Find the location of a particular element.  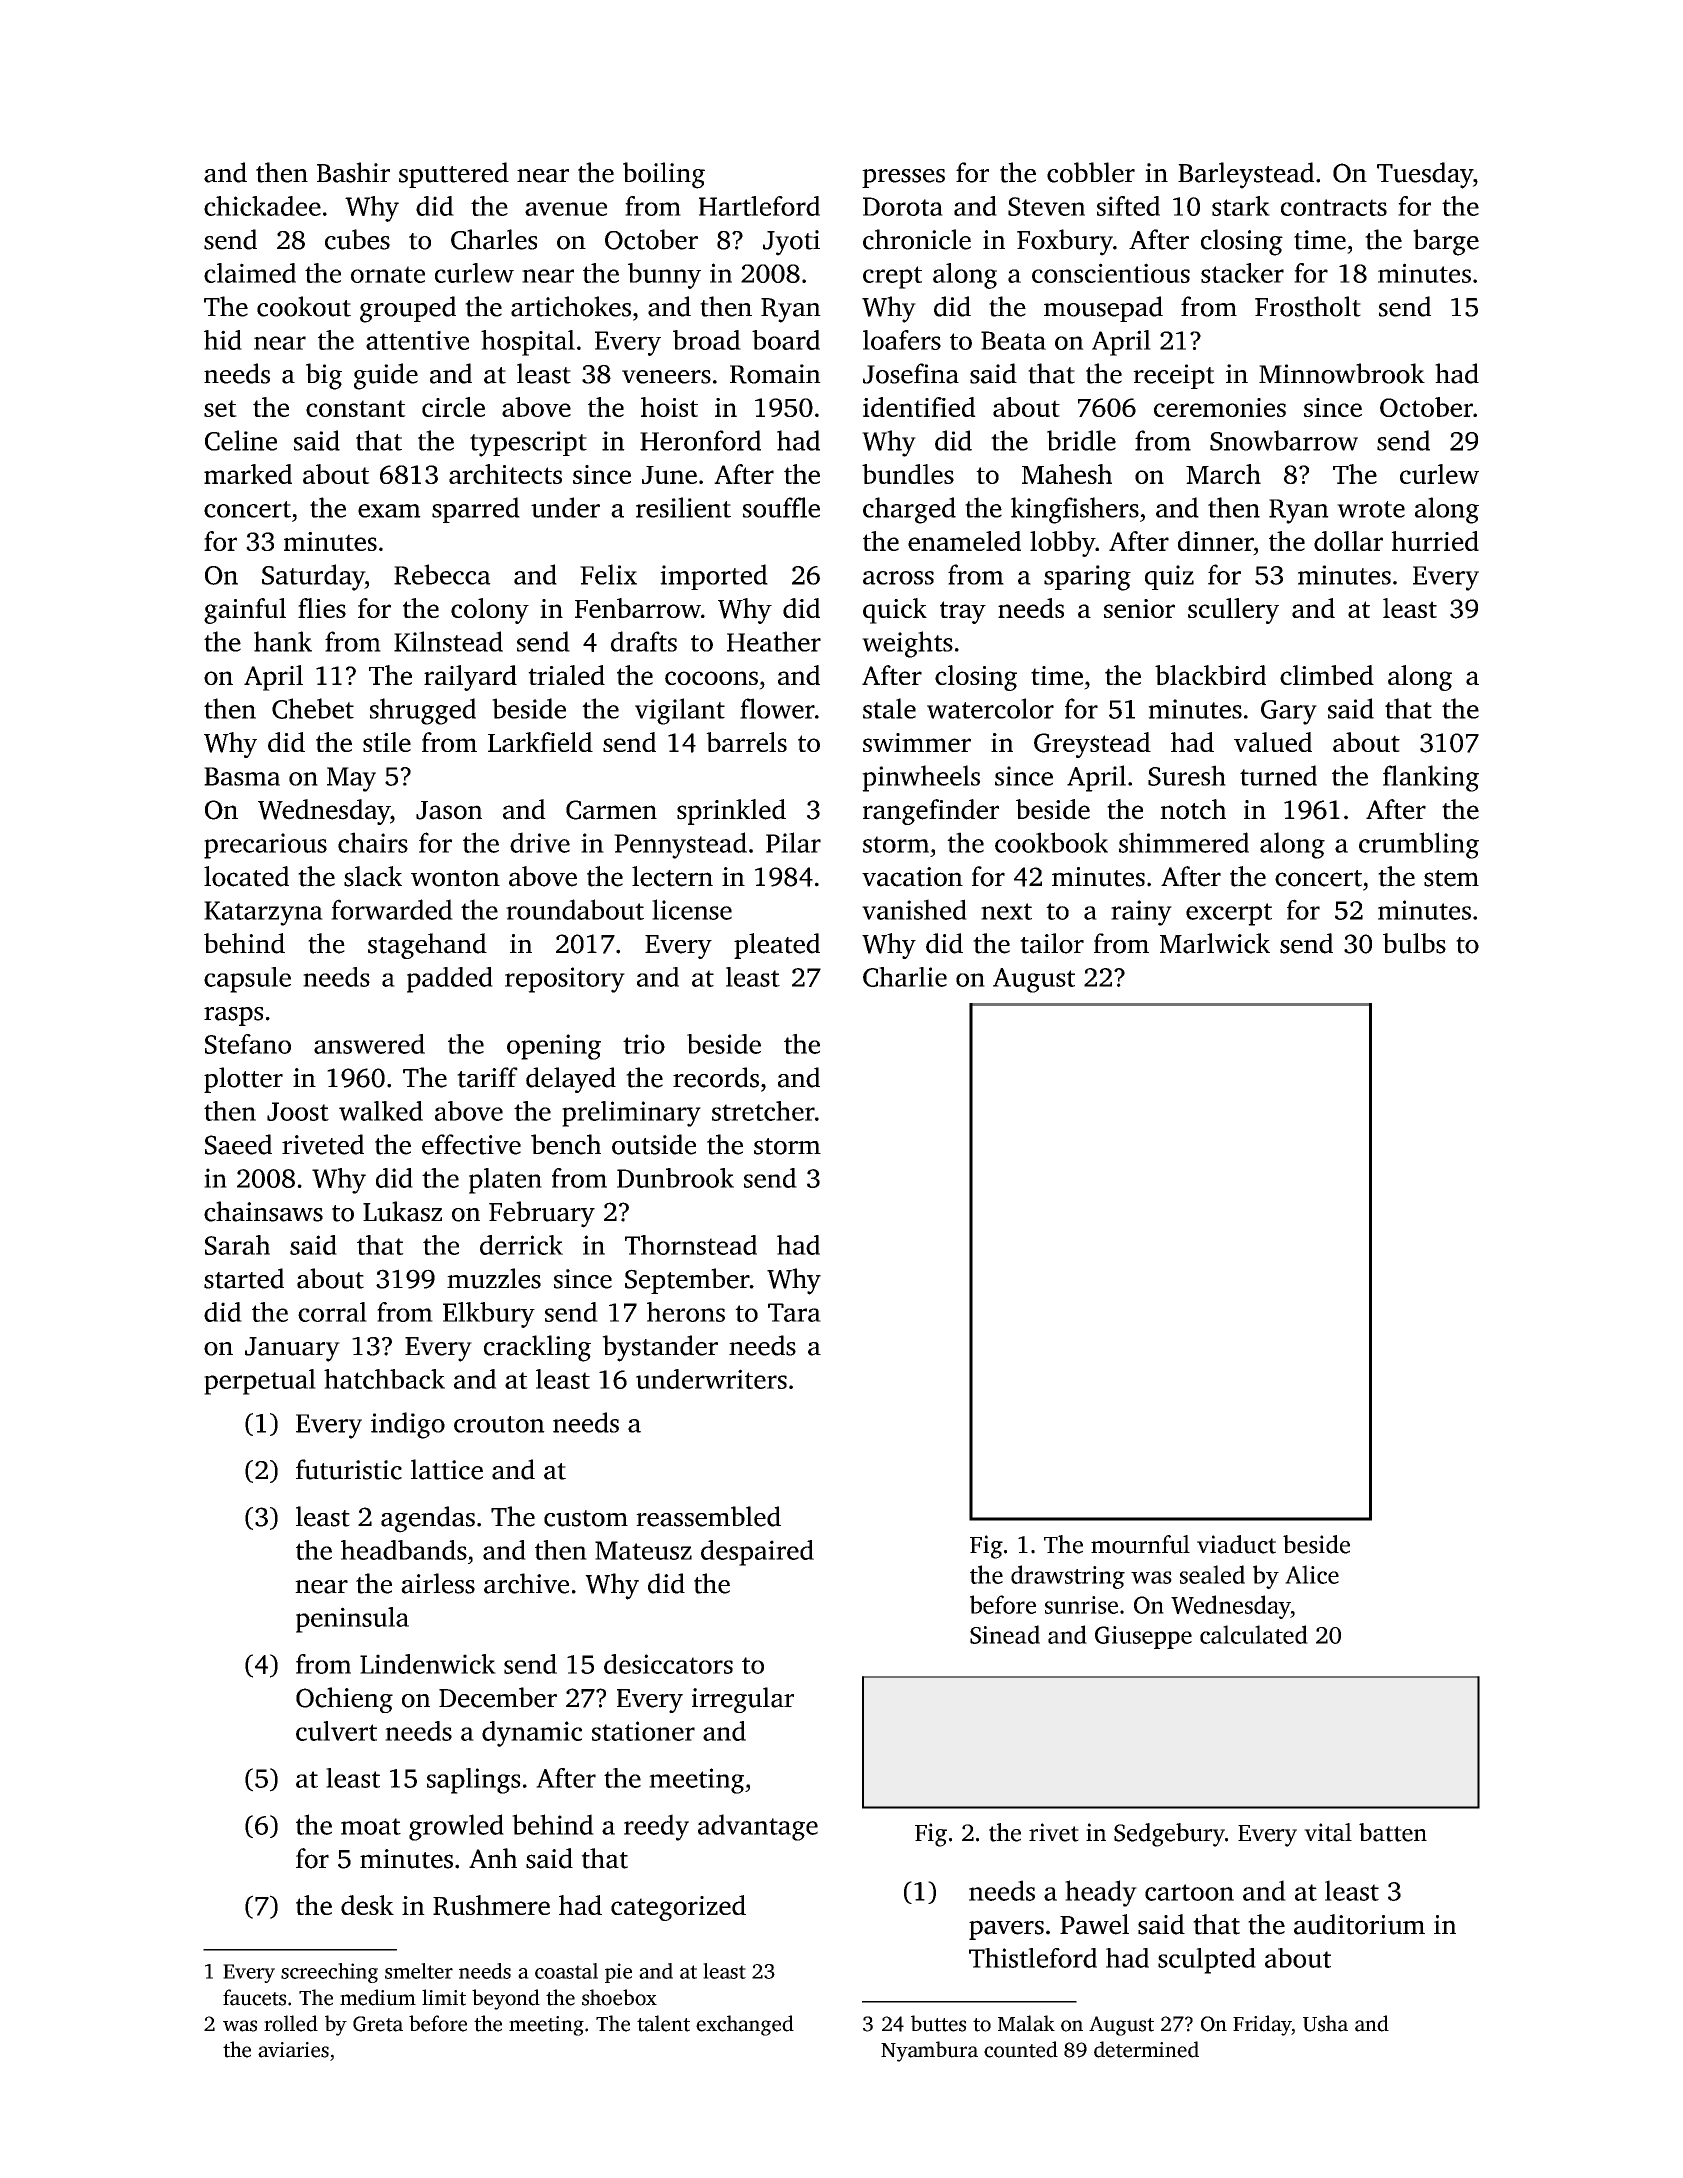

barge is located at coordinates (1446, 242).
